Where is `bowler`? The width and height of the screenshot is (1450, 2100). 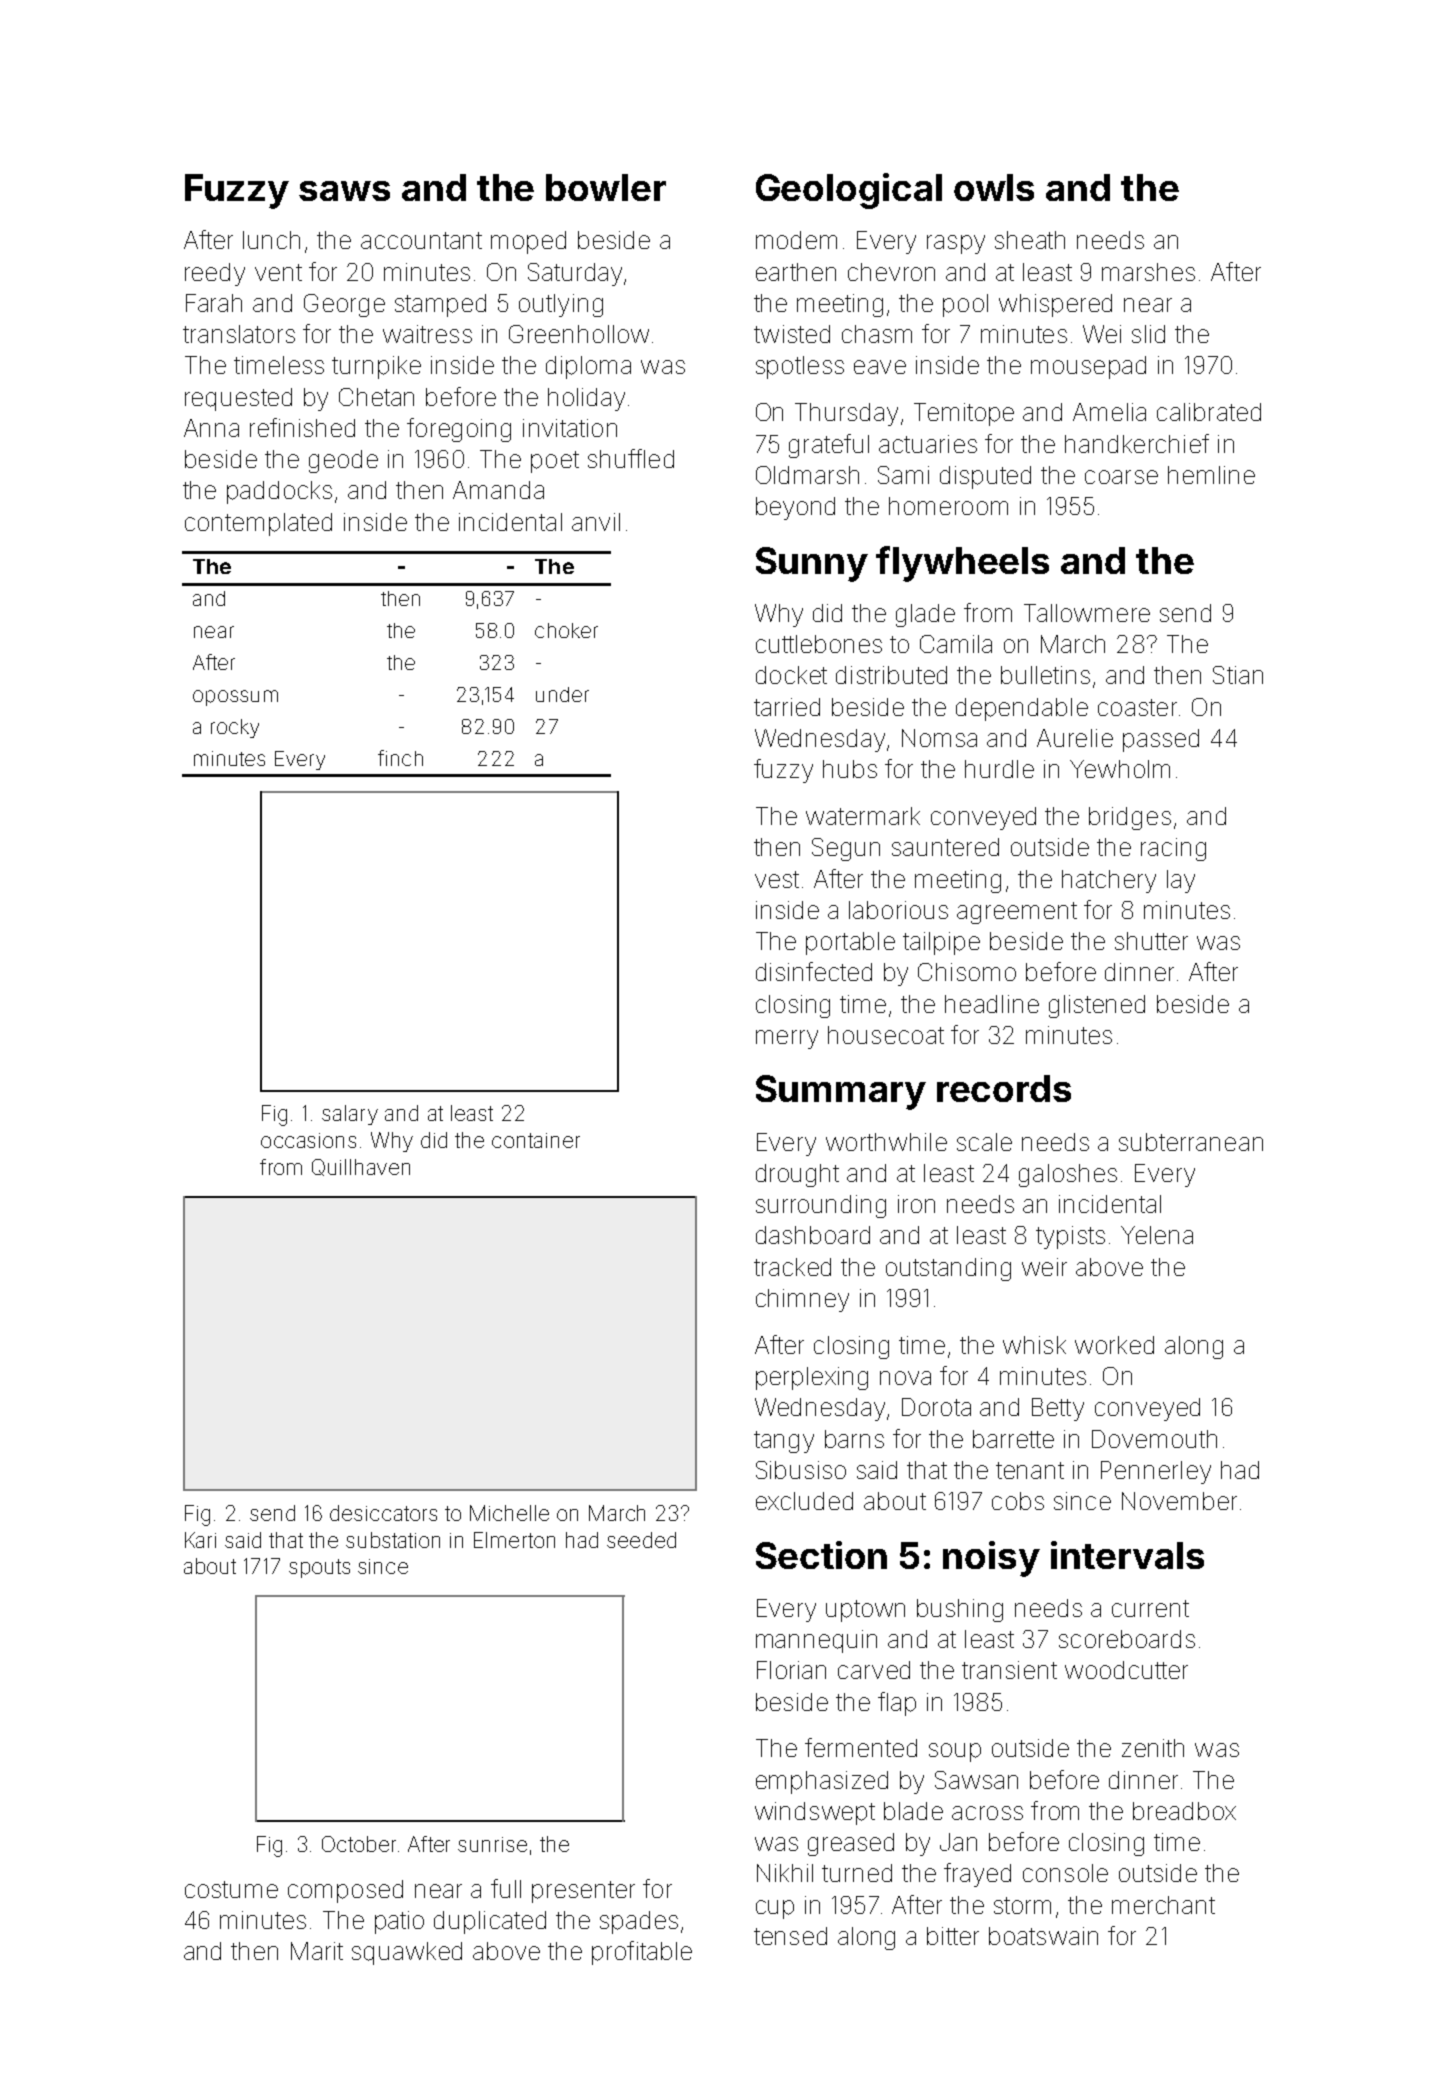
bowler is located at coordinates (606, 187).
